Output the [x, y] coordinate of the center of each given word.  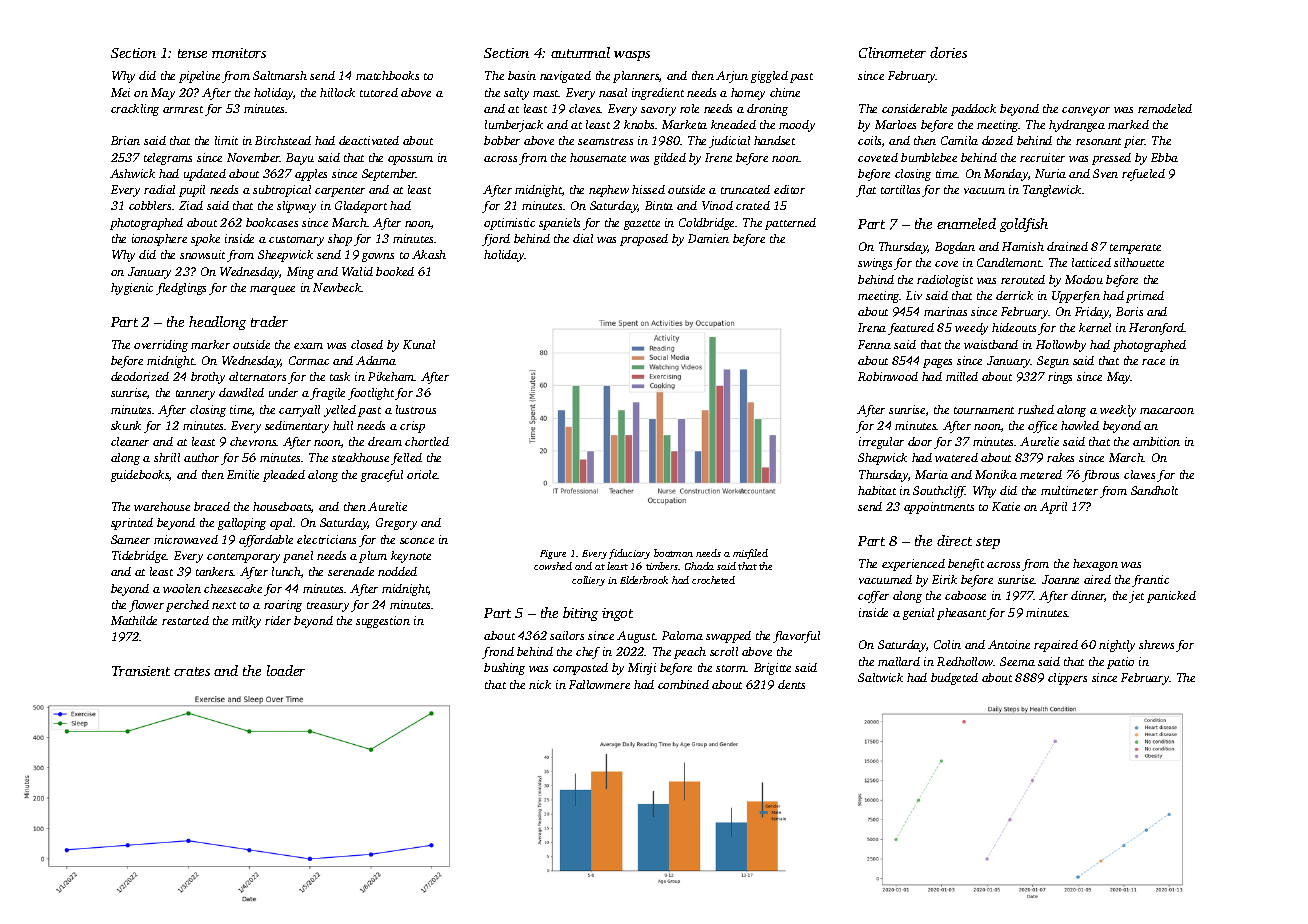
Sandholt [1154, 490]
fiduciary [629, 554]
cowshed [553, 566]
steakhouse [360, 457]
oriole [422, 474]
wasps [632, 56]
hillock [337, 92]
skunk [126, 425]
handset [774, 140]
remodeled [1165, 108]
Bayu [300, 159]
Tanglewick [1052, 191]
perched [187, 606]
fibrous [1100, 476]
